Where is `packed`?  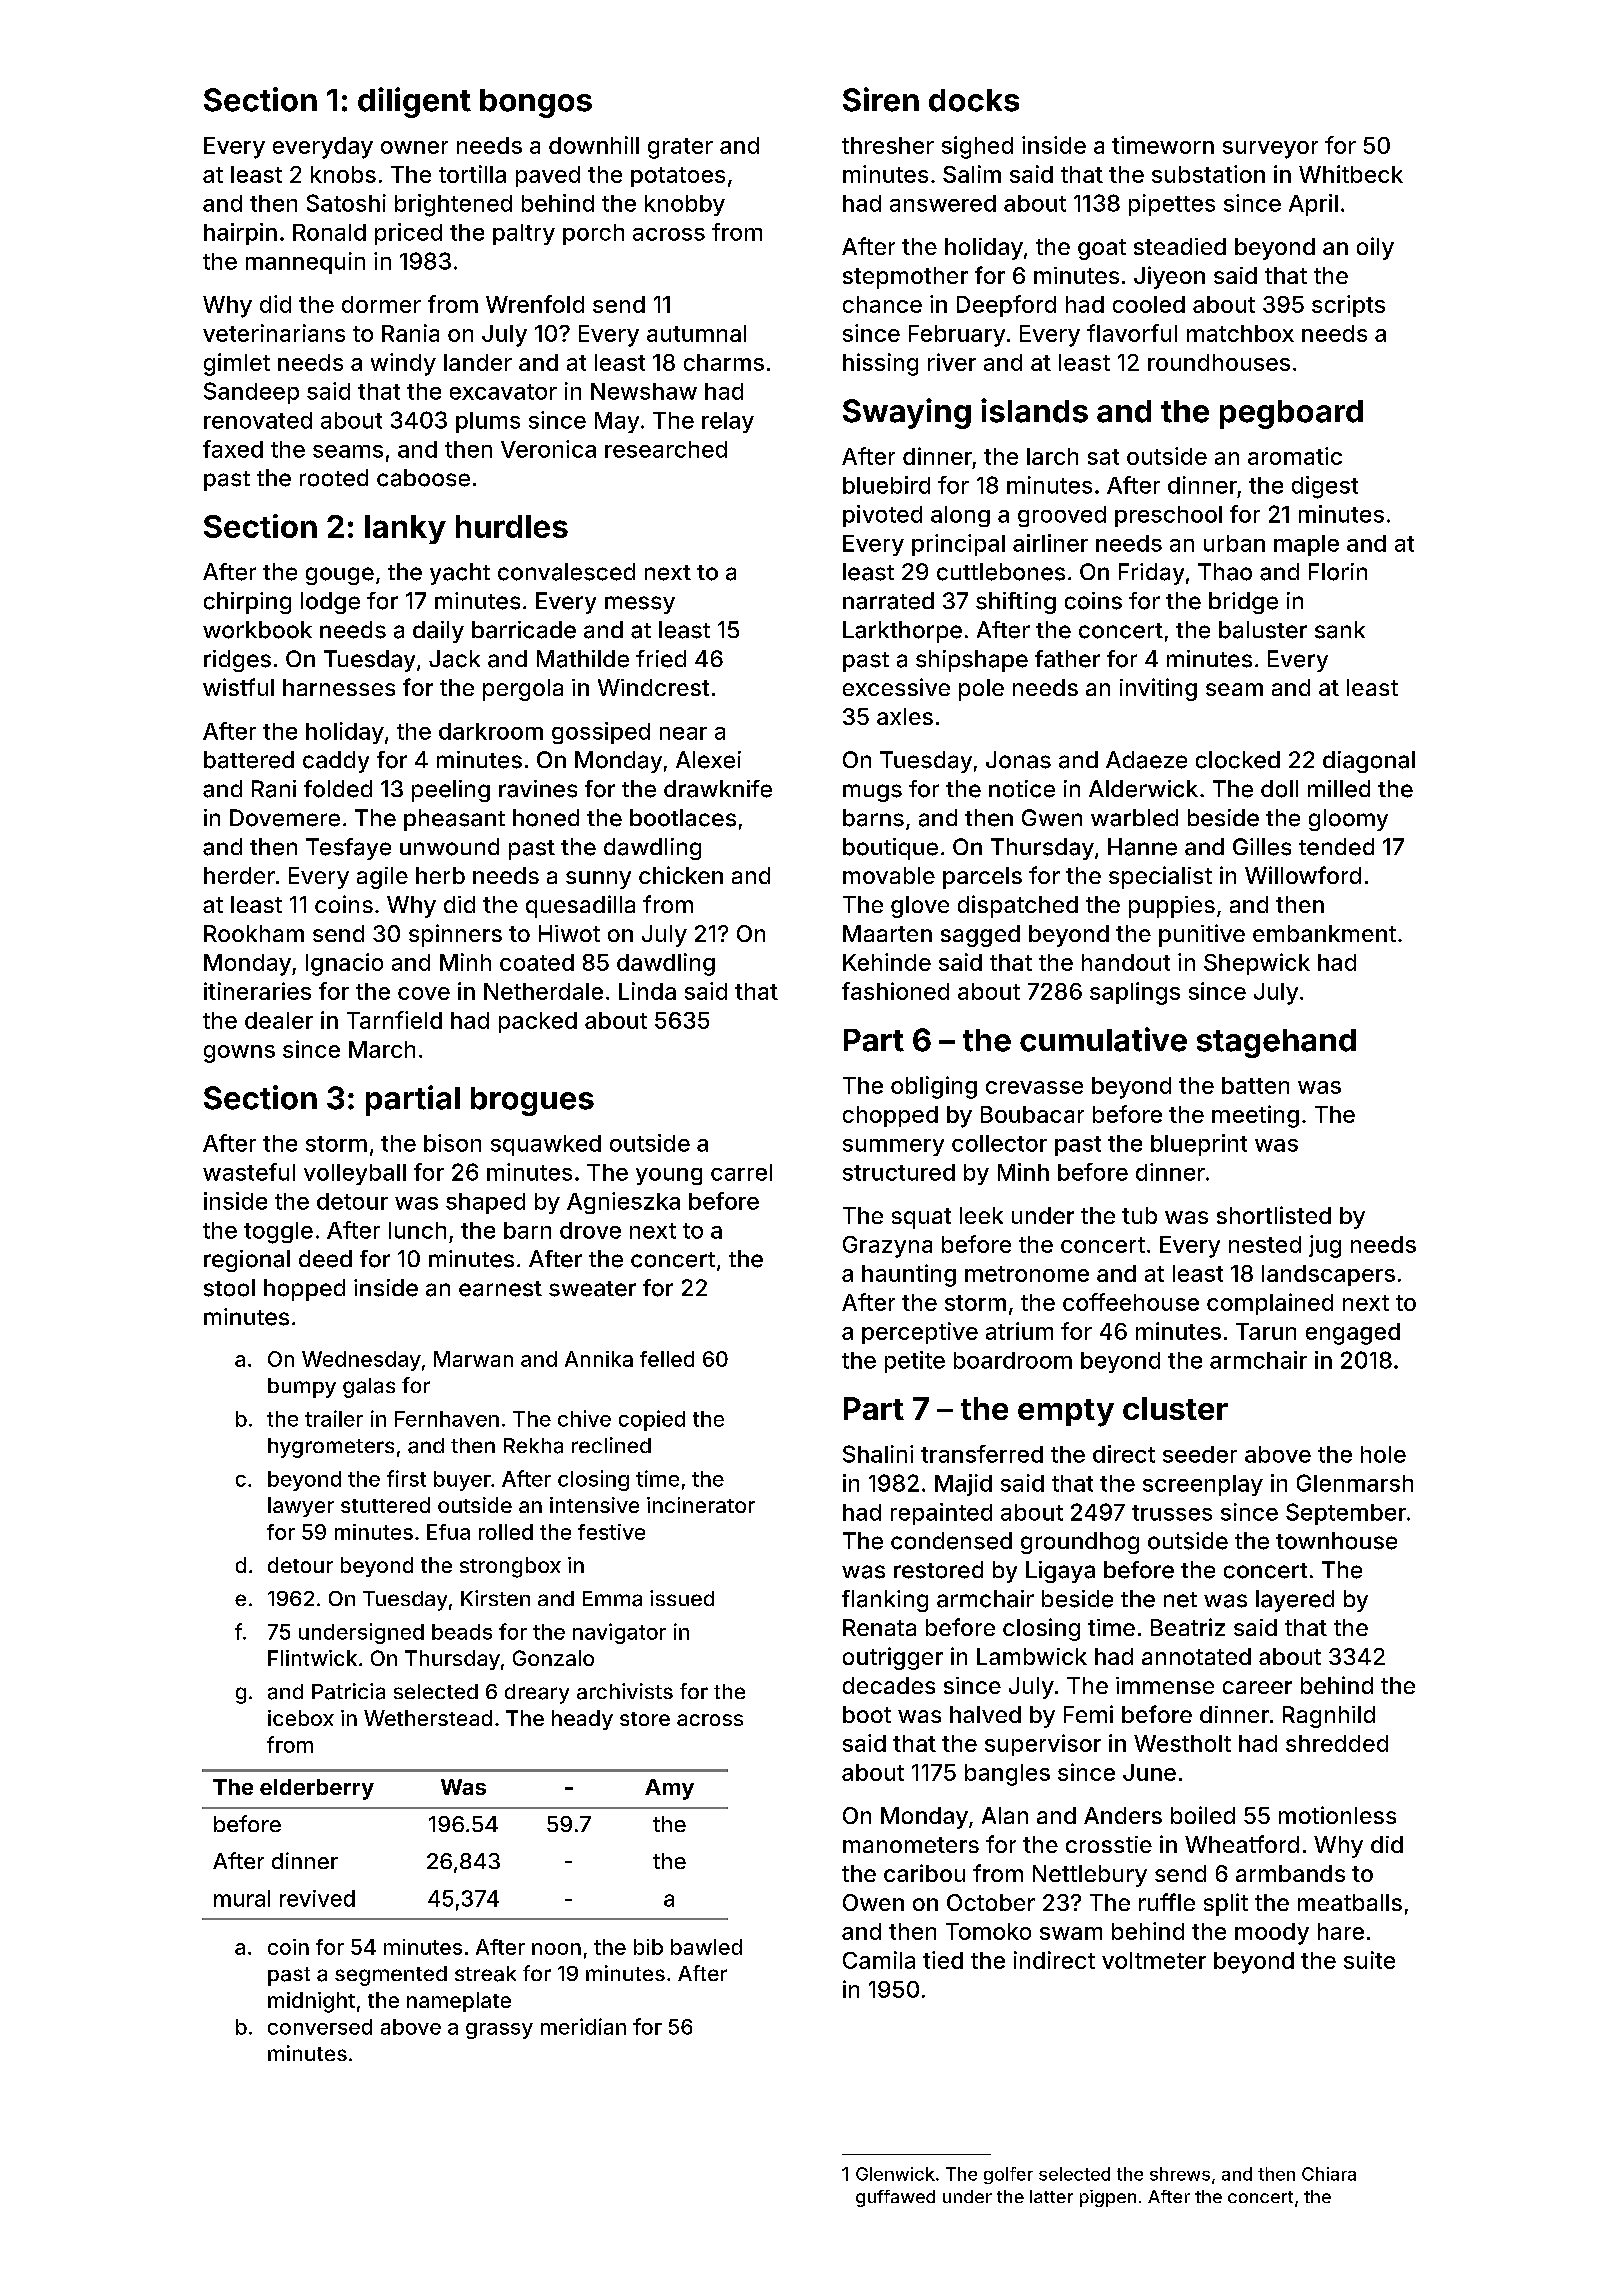
packed is located at coordinates (538, 1022).
